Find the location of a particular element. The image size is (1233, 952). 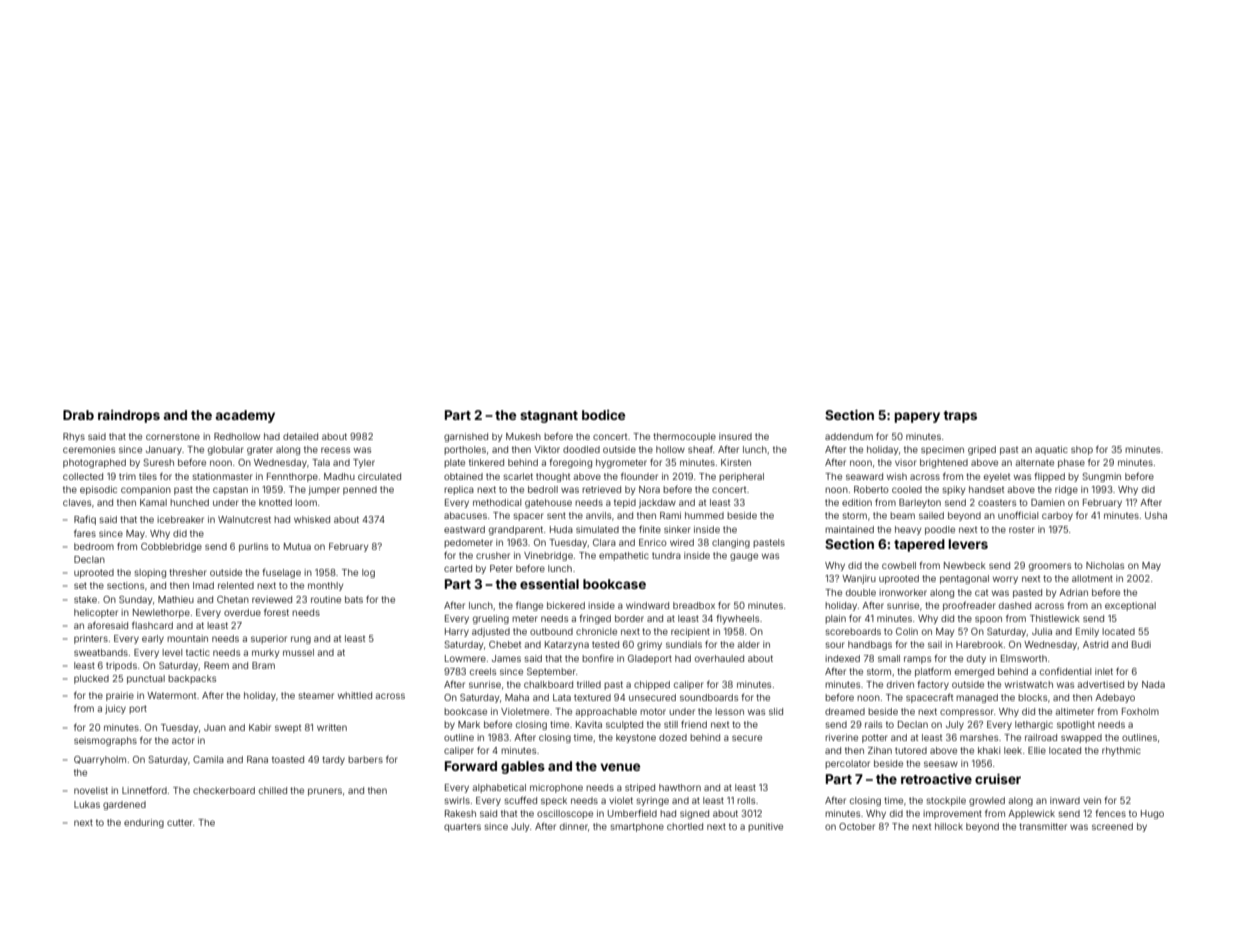

juicy is located at coordinates (115, 709).
